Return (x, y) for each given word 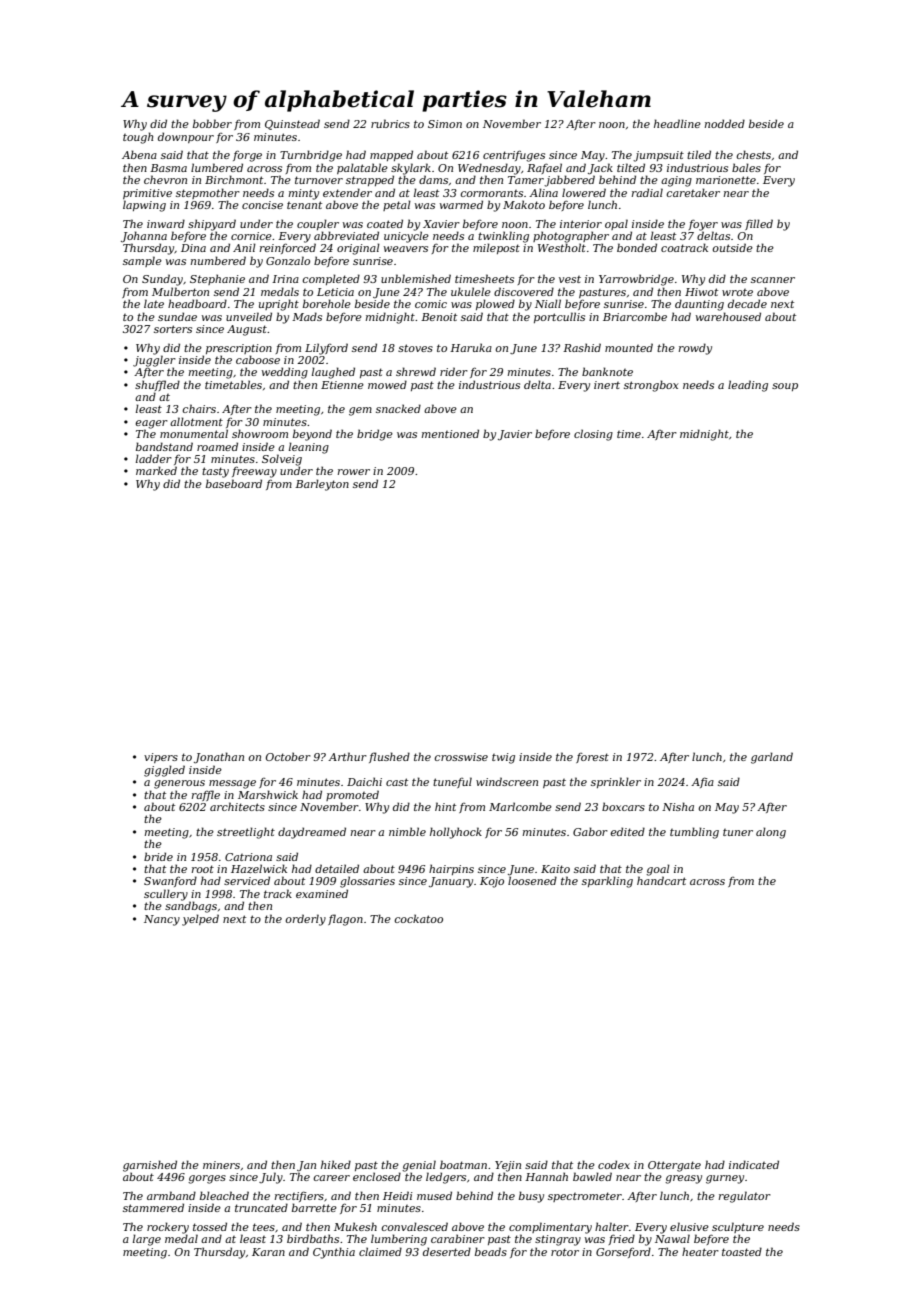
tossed (210, 1226)
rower (354, 472)
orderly (305, 920)
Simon (445, 124)
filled (759, 224)
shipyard (212, 225)
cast (397, 782)
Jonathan (219, 758)
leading (748, 386)
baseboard (234, 483)
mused (434, 1195)
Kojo (492, 882)
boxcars (623, 806)
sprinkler (616, 782)
